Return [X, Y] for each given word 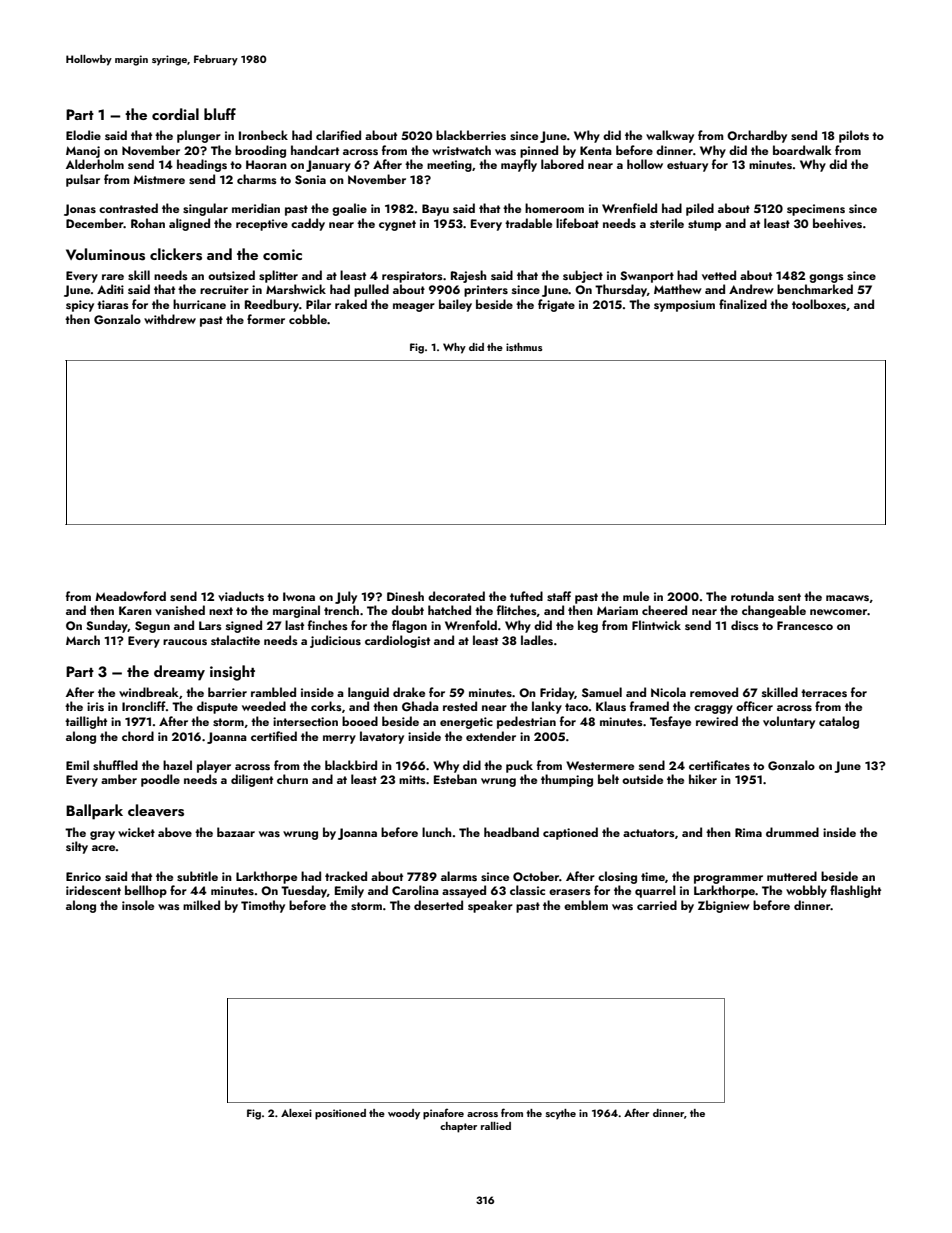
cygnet [397, 225]
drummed [792, 832]
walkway [670, 136]
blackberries [471, 135]
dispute [217, 707]
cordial [175, 114]
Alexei [296, 1113]
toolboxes [819, 304]
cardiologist [397, 641]
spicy [80, 306]
